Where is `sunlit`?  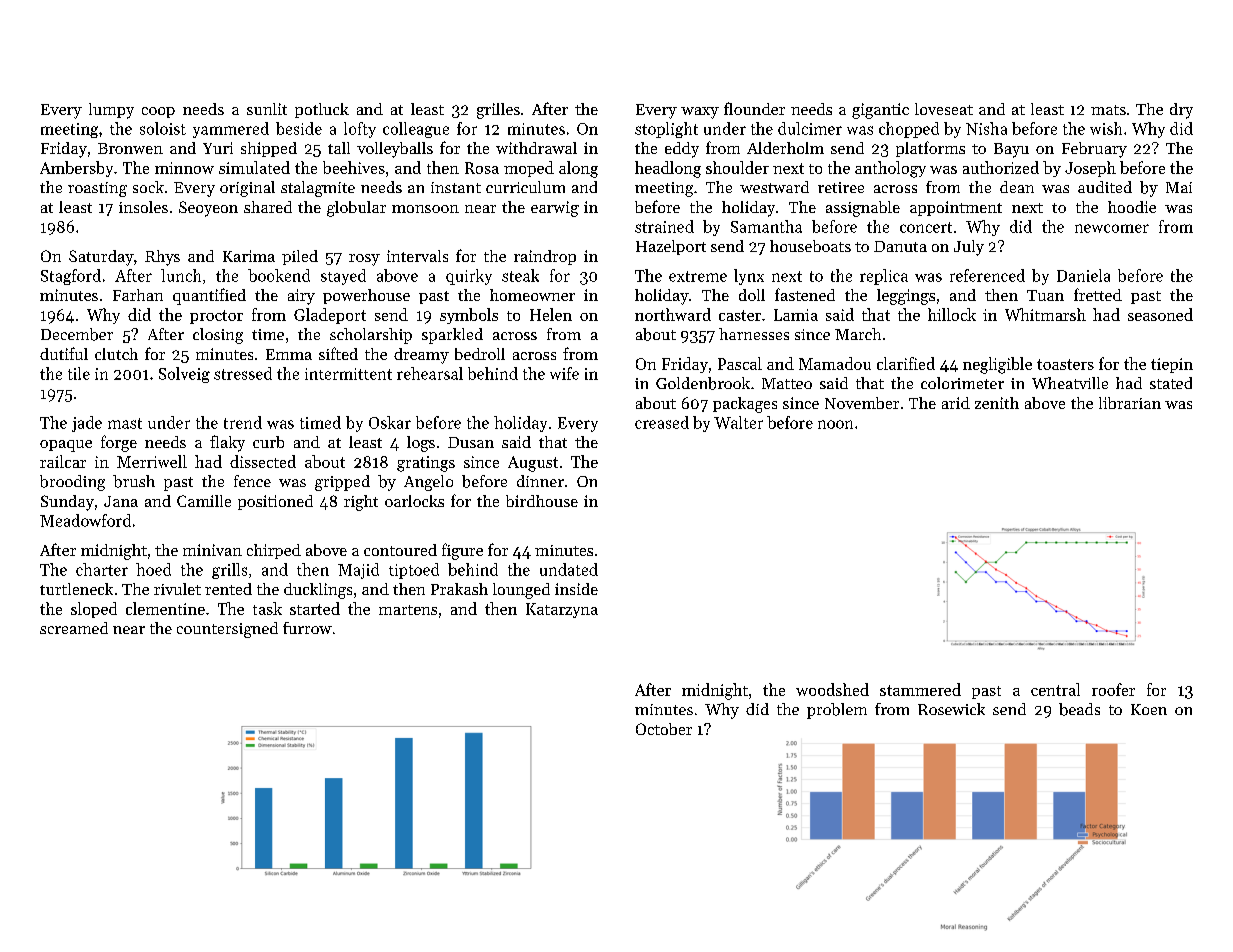
sunlit is located at coordinates (267, 109).
